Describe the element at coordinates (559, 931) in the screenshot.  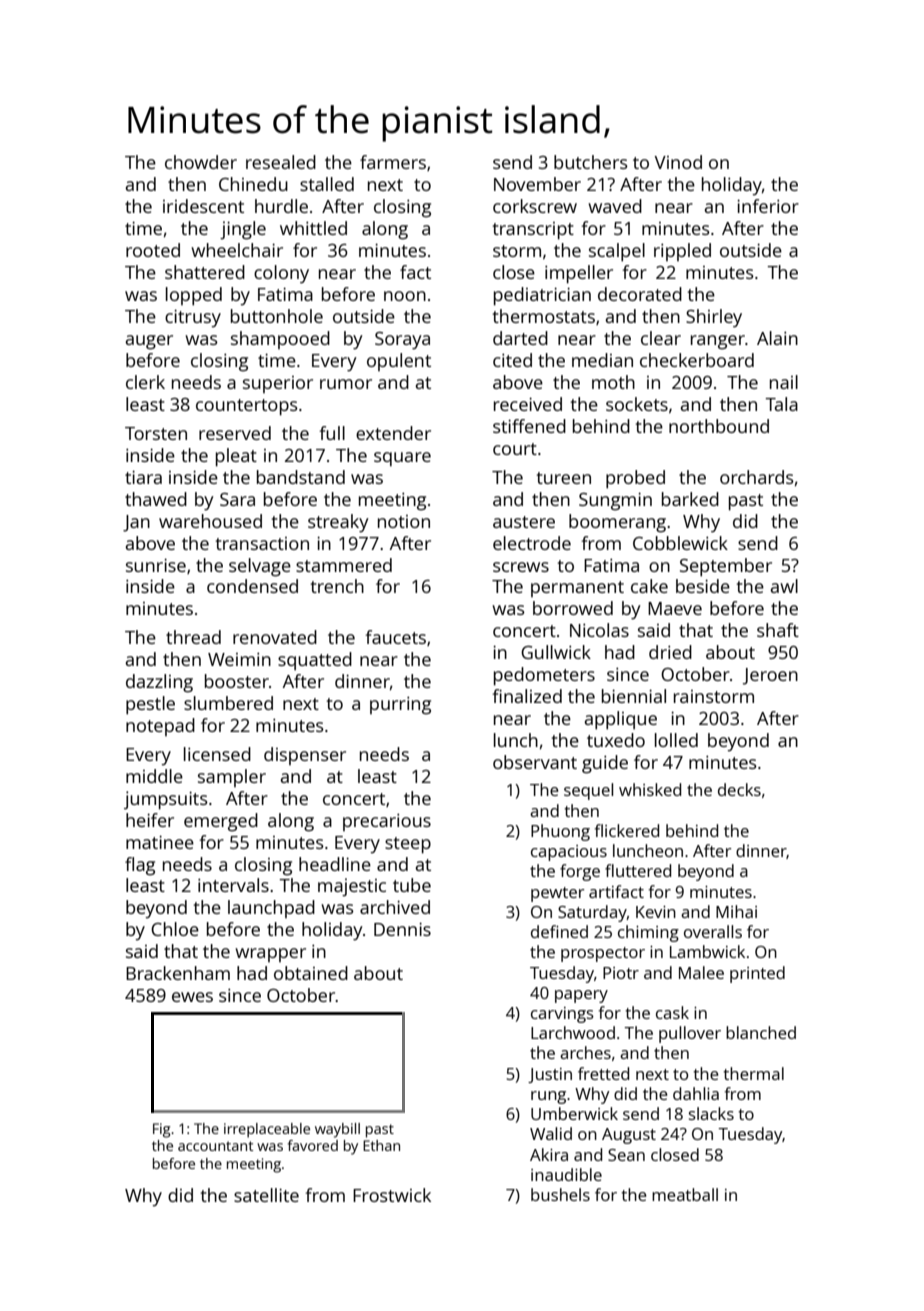
I see `defined` at that location.
